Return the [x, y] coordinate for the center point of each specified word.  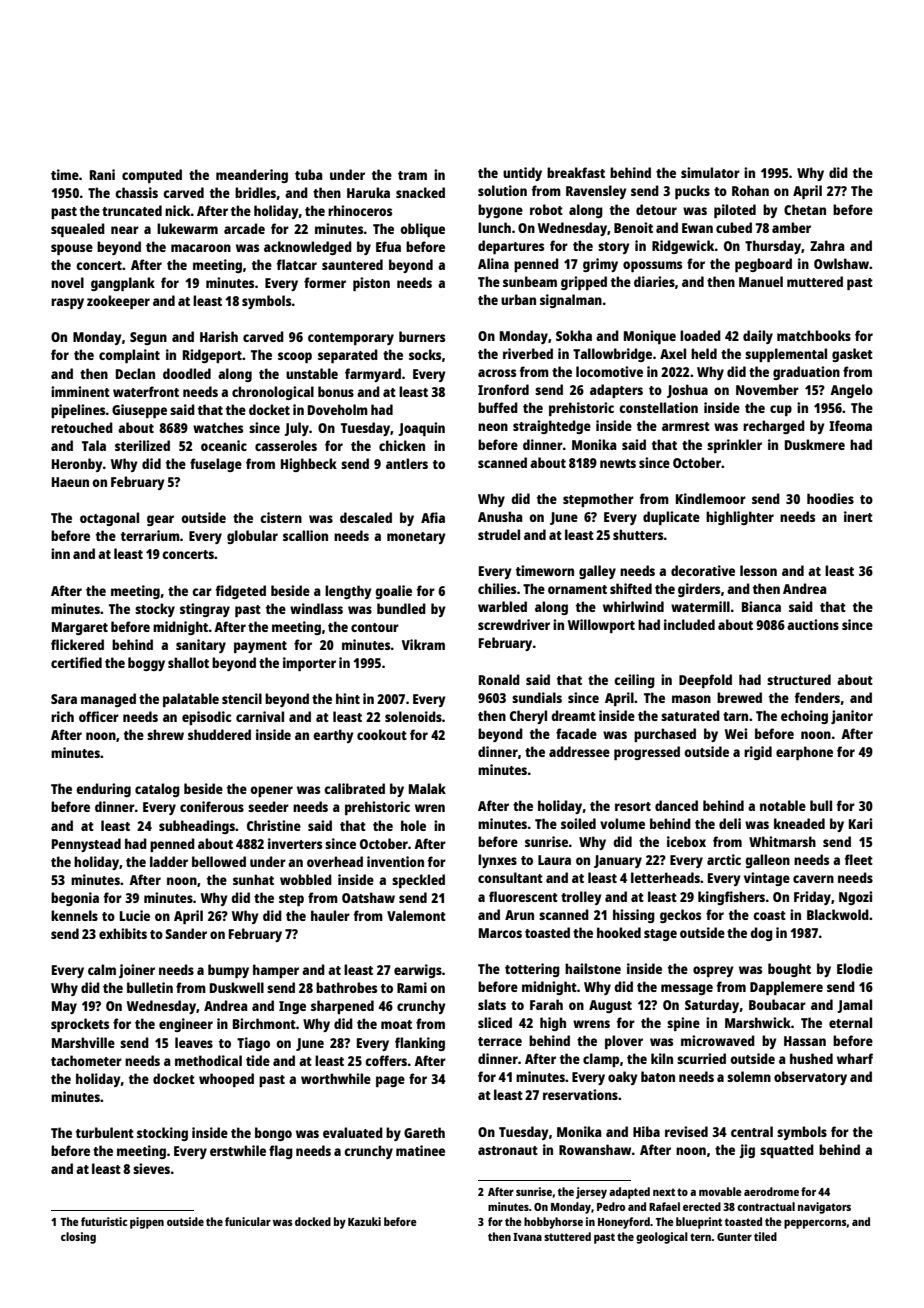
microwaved [718, 1040]
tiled [765, 1236]
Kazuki [364, 1221]
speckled [418, 881]
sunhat [253, 879]
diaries [654, 281]
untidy [522, 174]
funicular [248, 1221]
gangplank [123, 284]
